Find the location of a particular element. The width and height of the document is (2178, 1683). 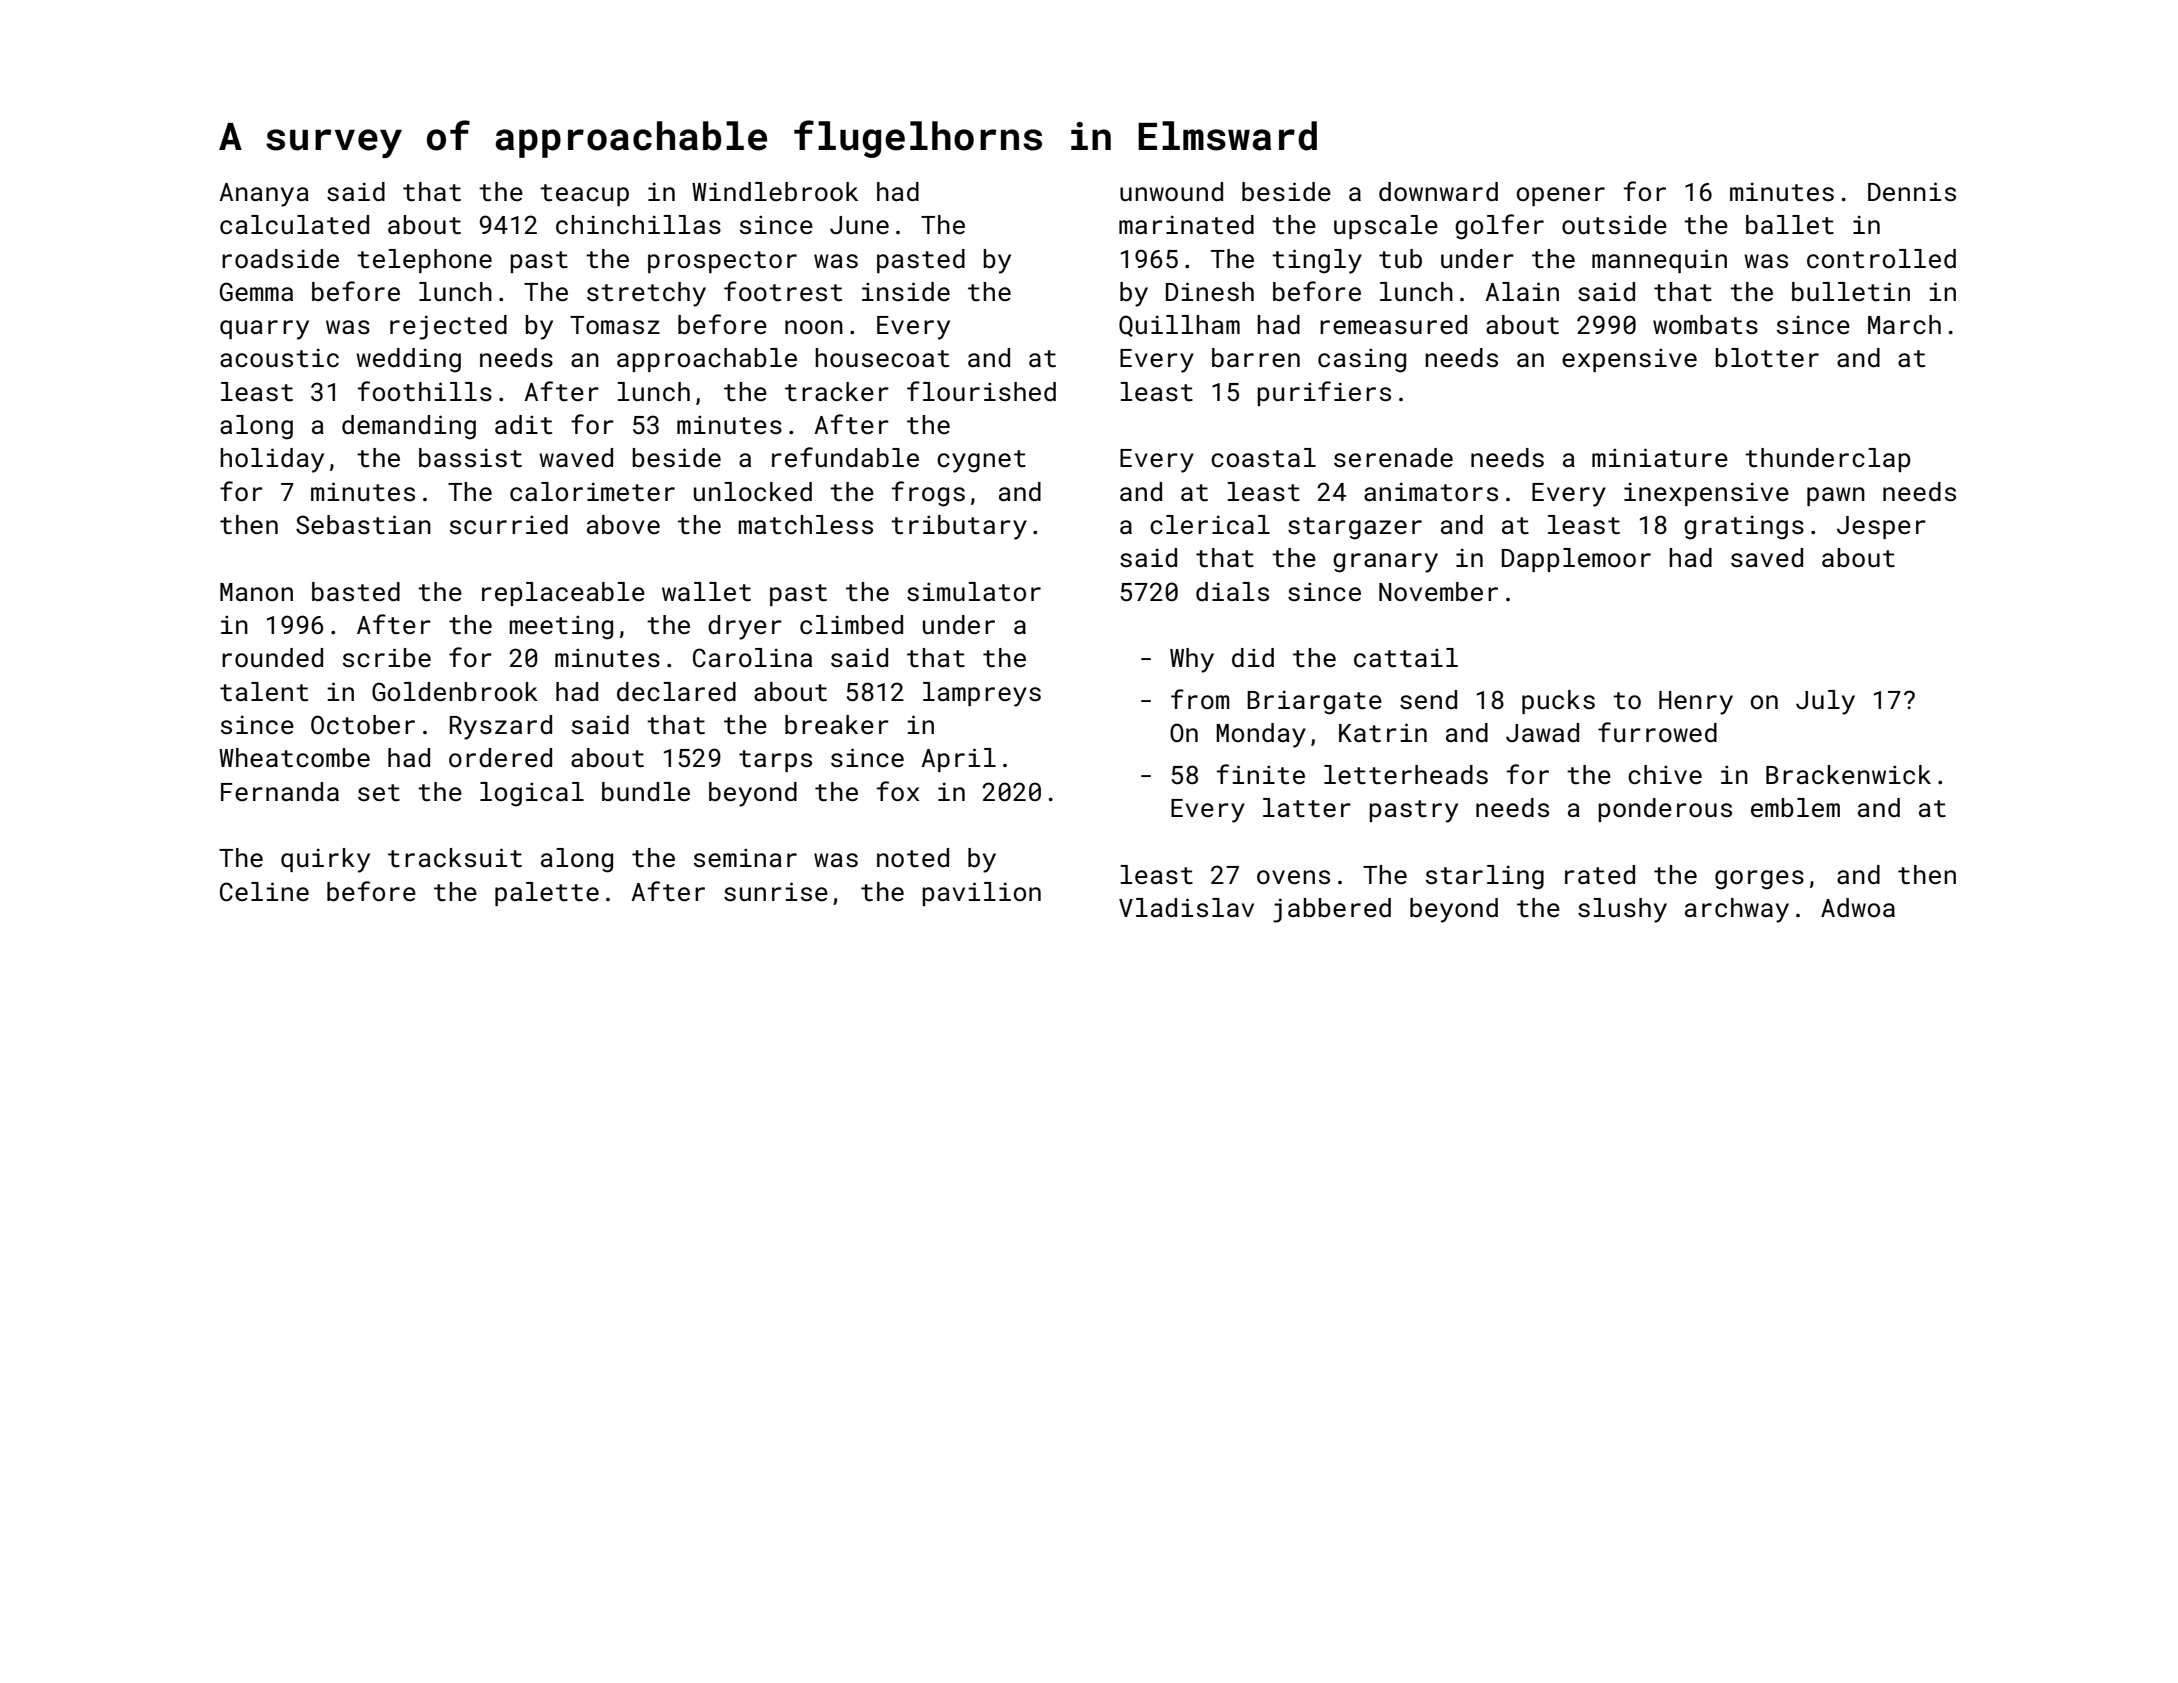

golfer is located at coordinates (1499, 227).
